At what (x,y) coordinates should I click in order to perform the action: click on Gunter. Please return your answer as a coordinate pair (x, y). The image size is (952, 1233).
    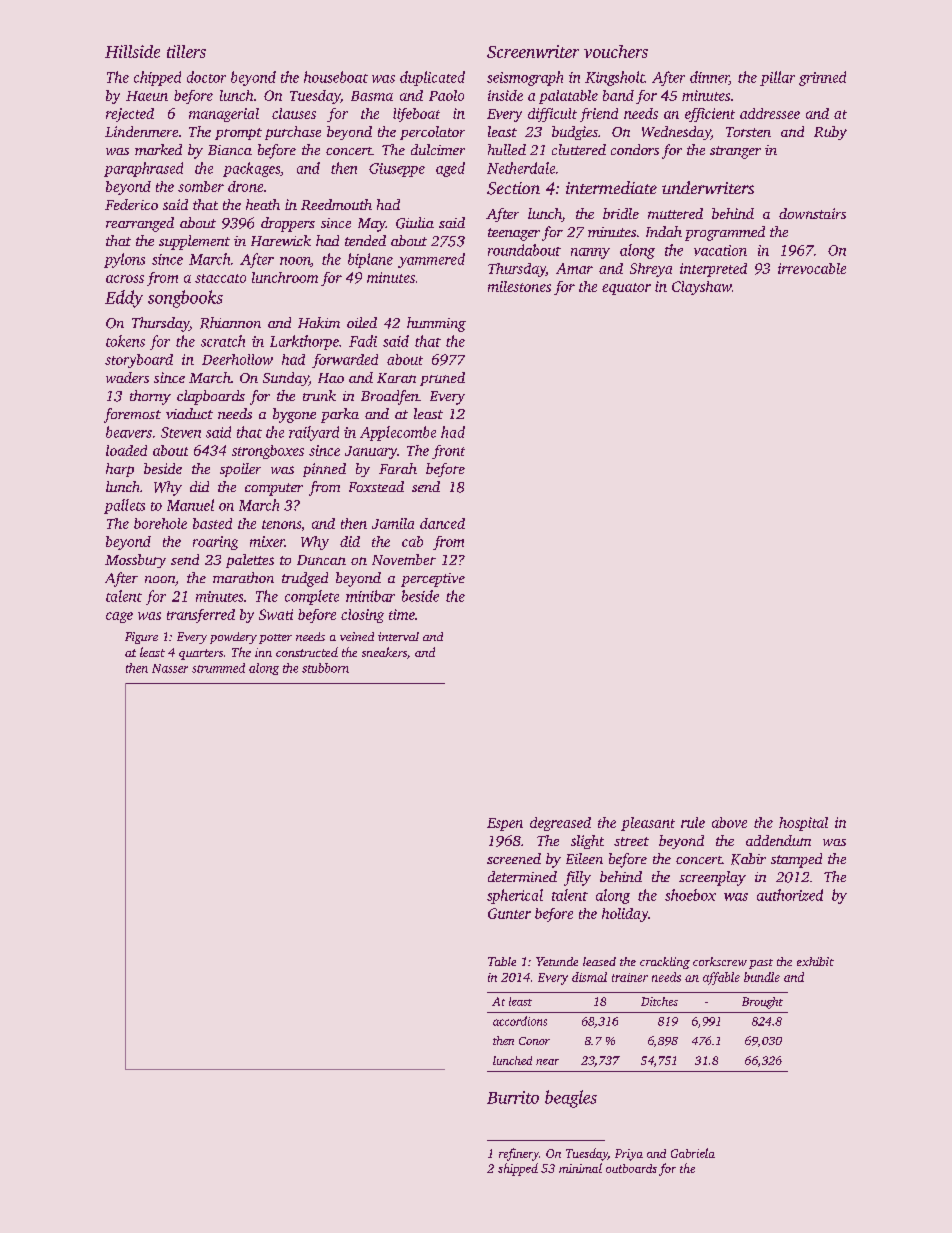
    Looking at the image, I should click on (509, 913).
